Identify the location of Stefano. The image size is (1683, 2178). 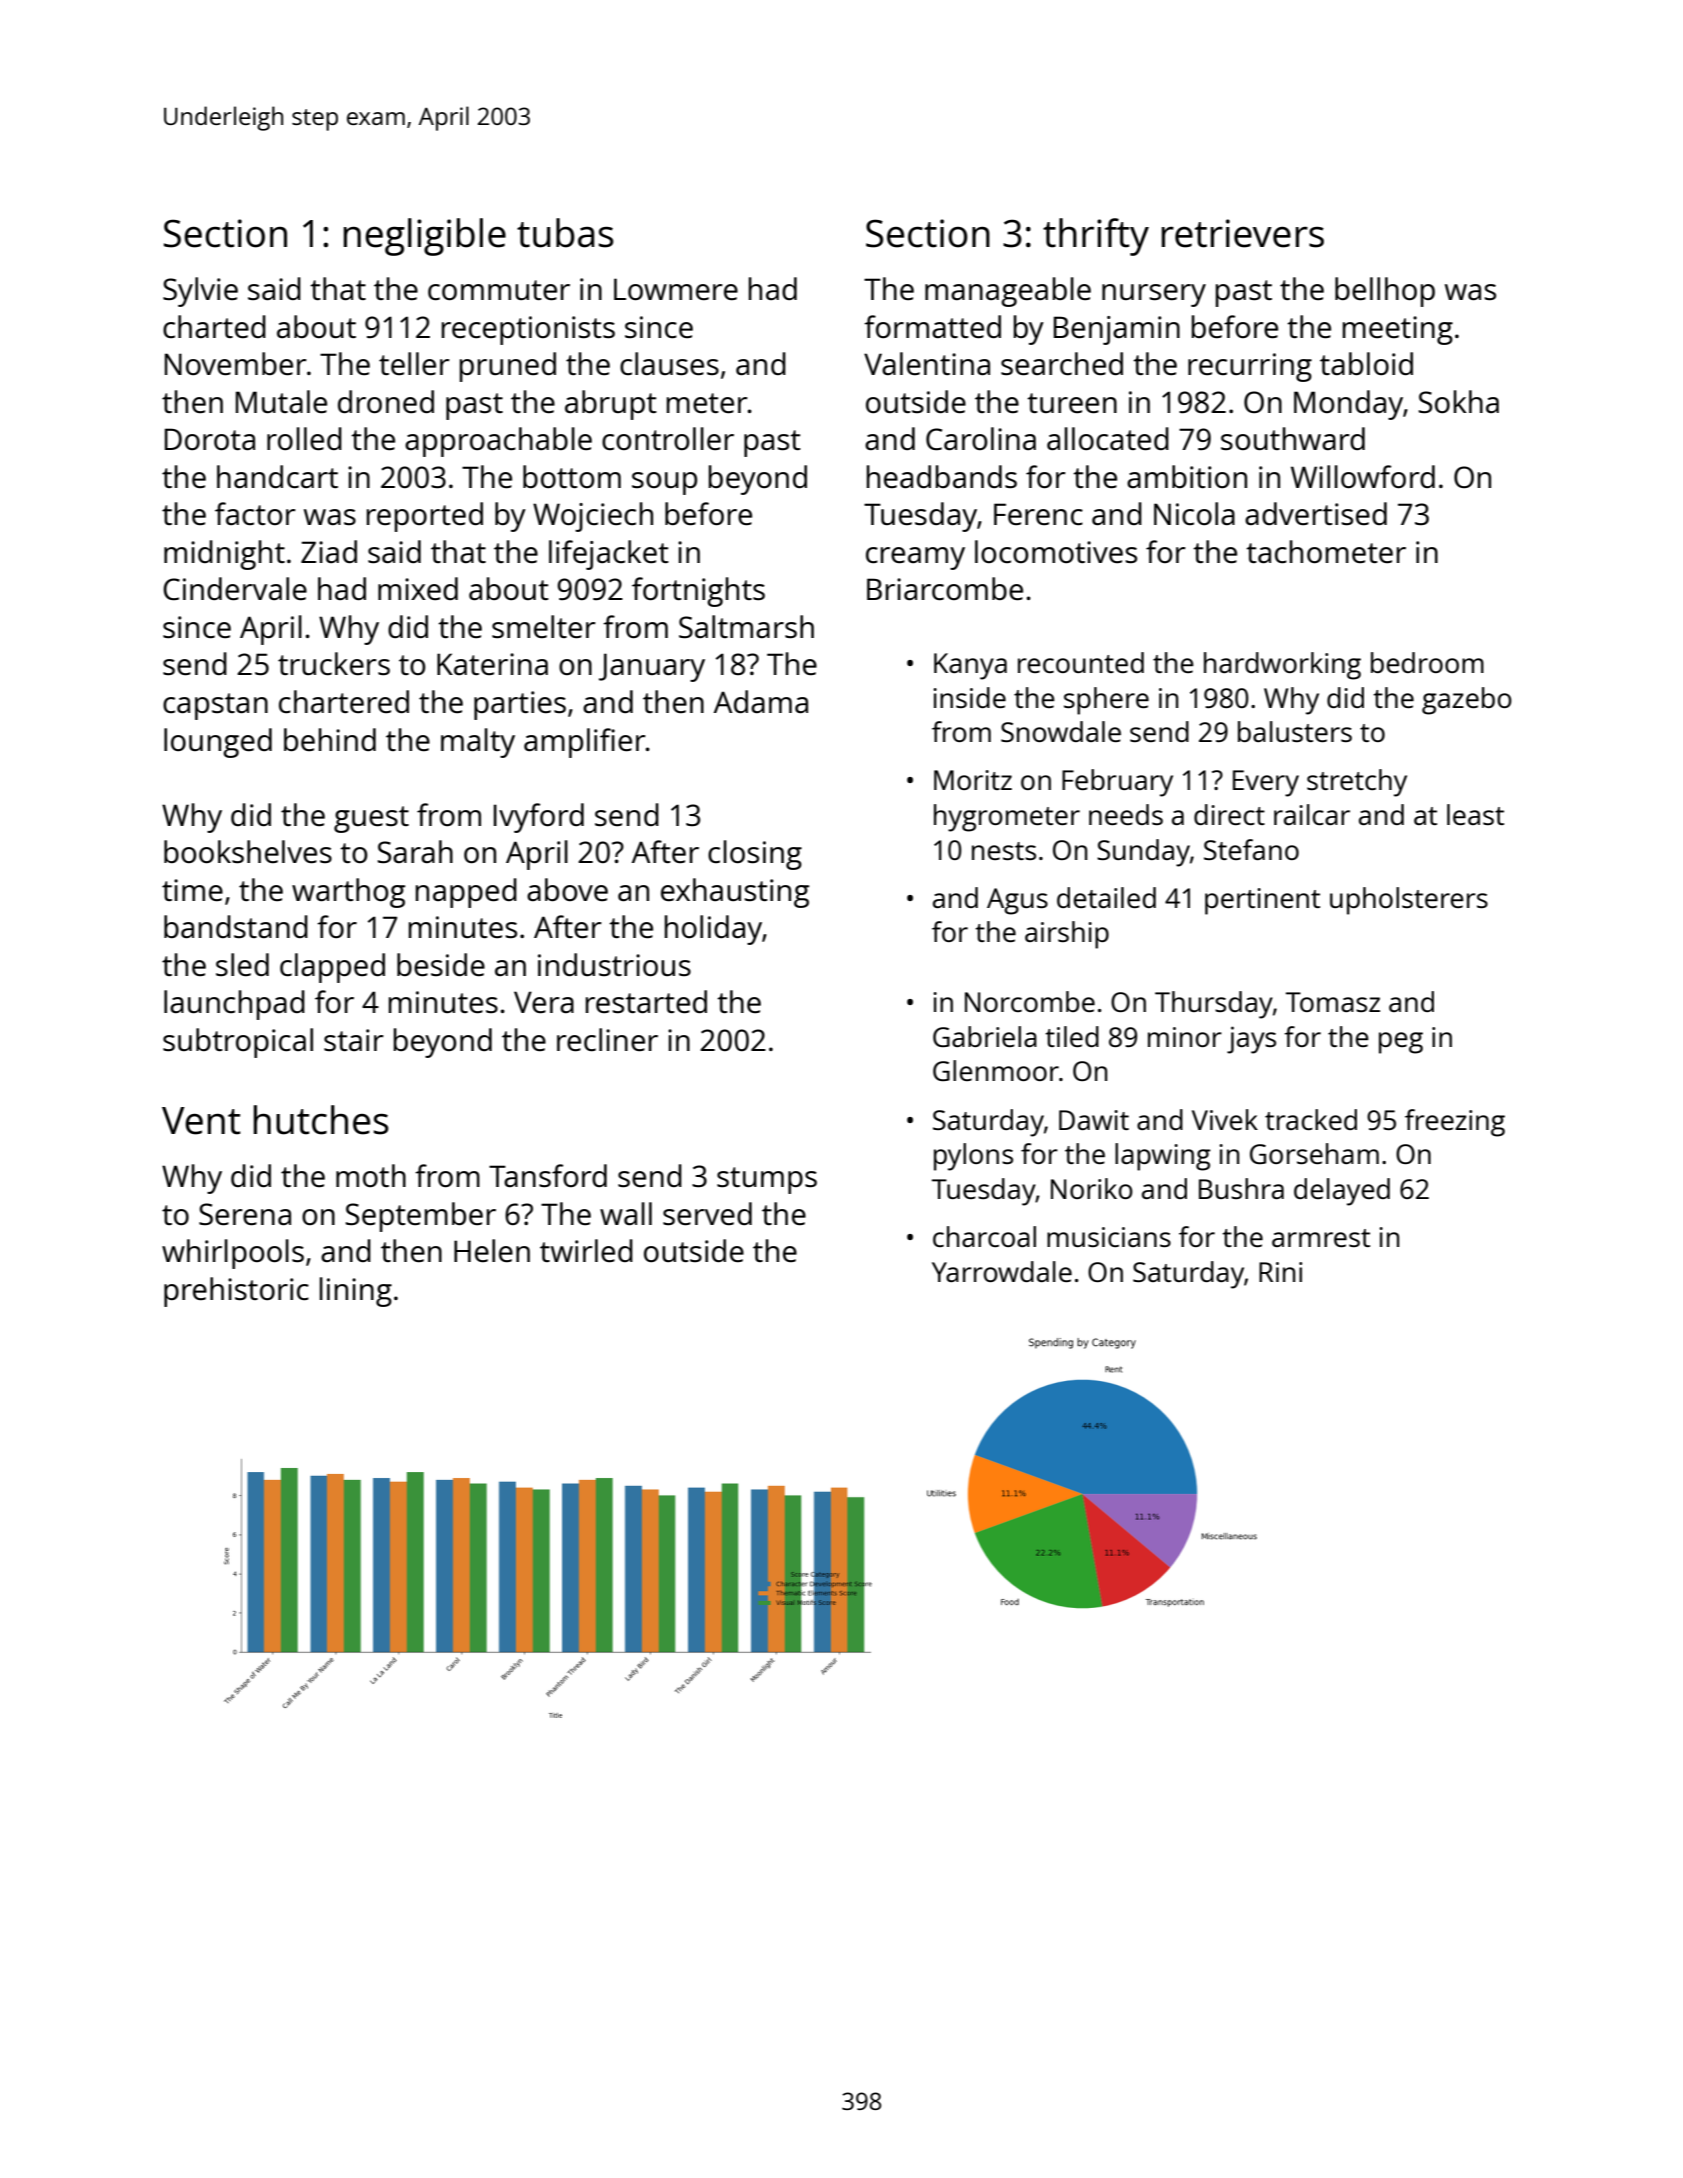
(1251, 849).
